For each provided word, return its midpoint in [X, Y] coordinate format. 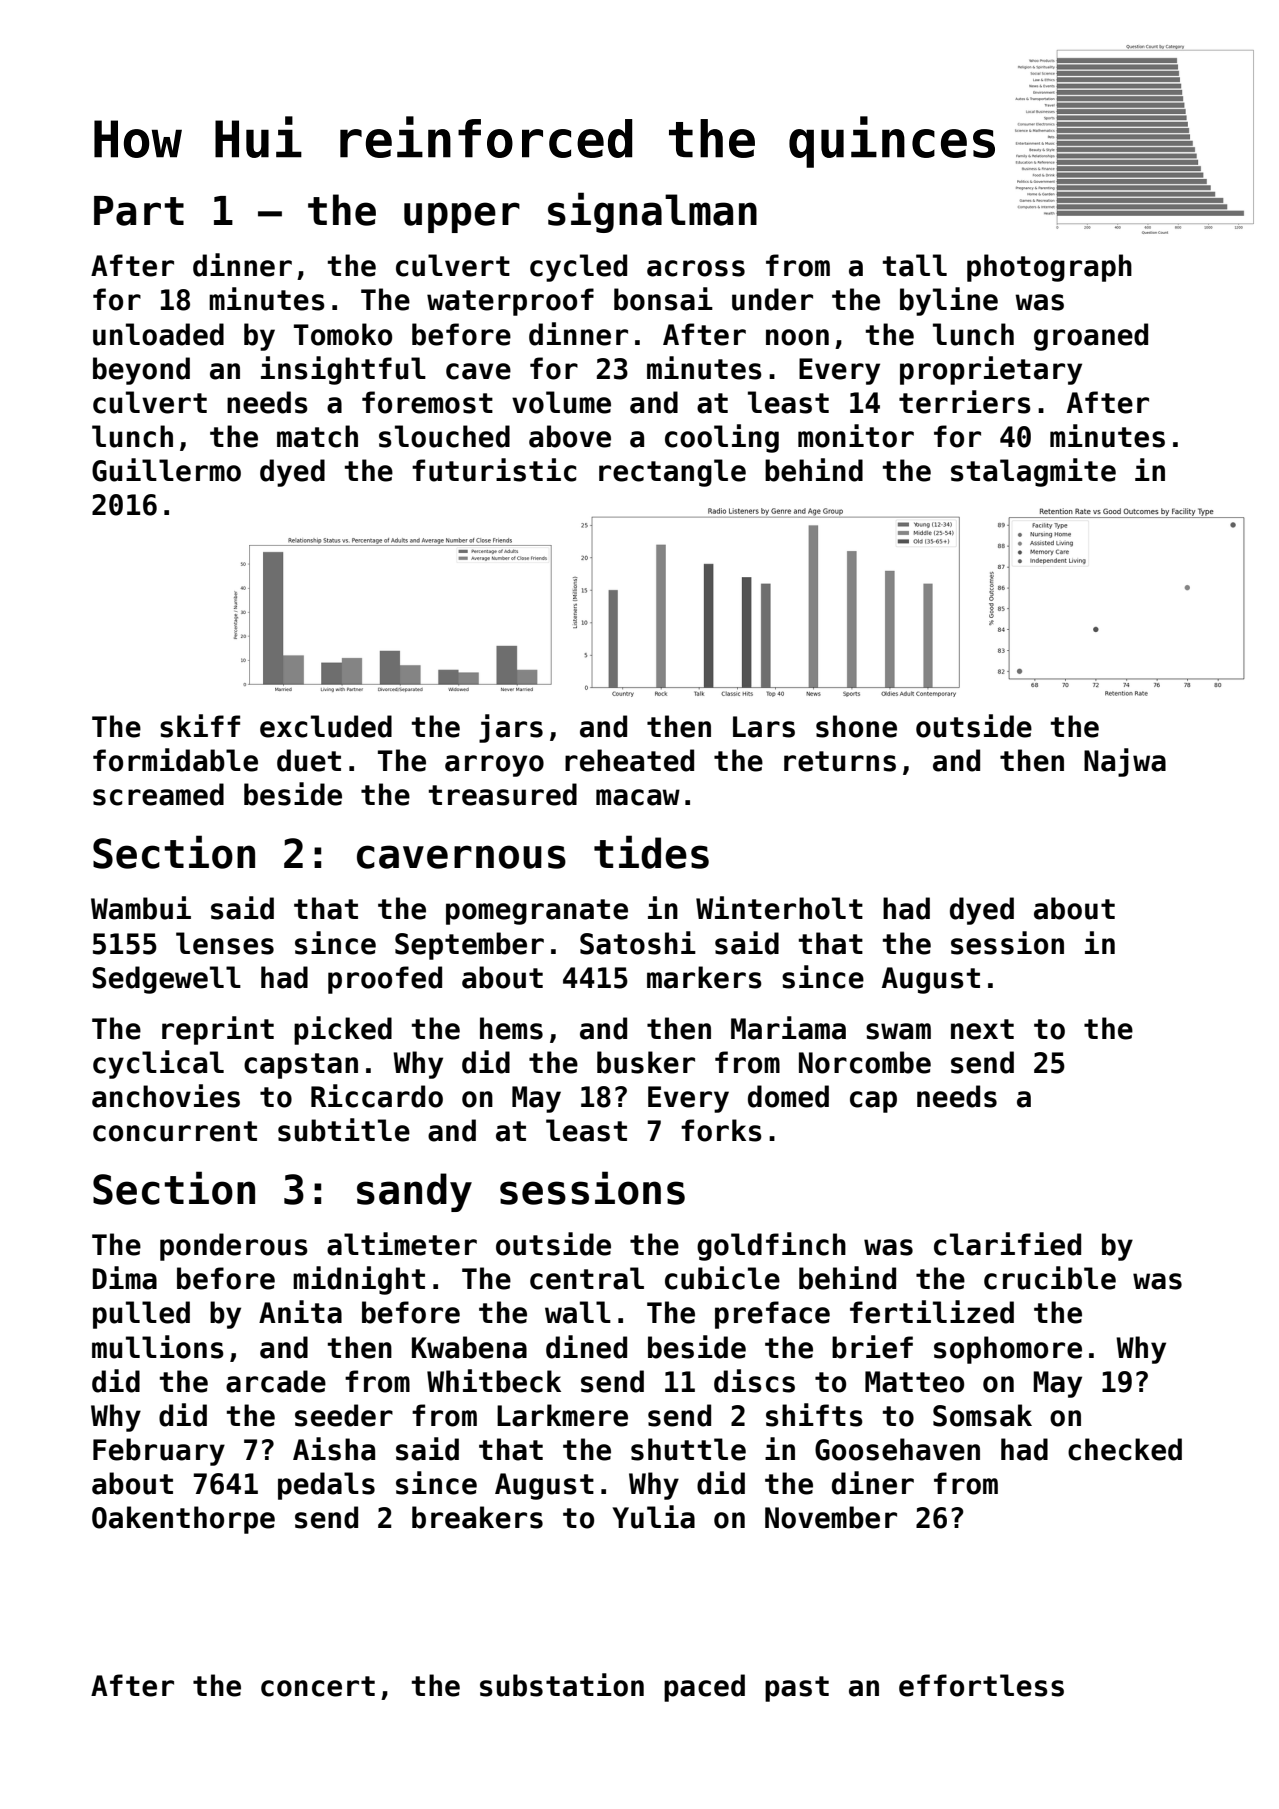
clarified [1007, 1244]
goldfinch [771, 1246]
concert [318, 1686]
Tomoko [343, 334]
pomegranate [537, 912]
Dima [125, 1278]
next [982, 1029]
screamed [158, 794]
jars [511, 728]
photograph [1049, 268]
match [317, 436]
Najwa [1125, 762]
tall [915, 265]
